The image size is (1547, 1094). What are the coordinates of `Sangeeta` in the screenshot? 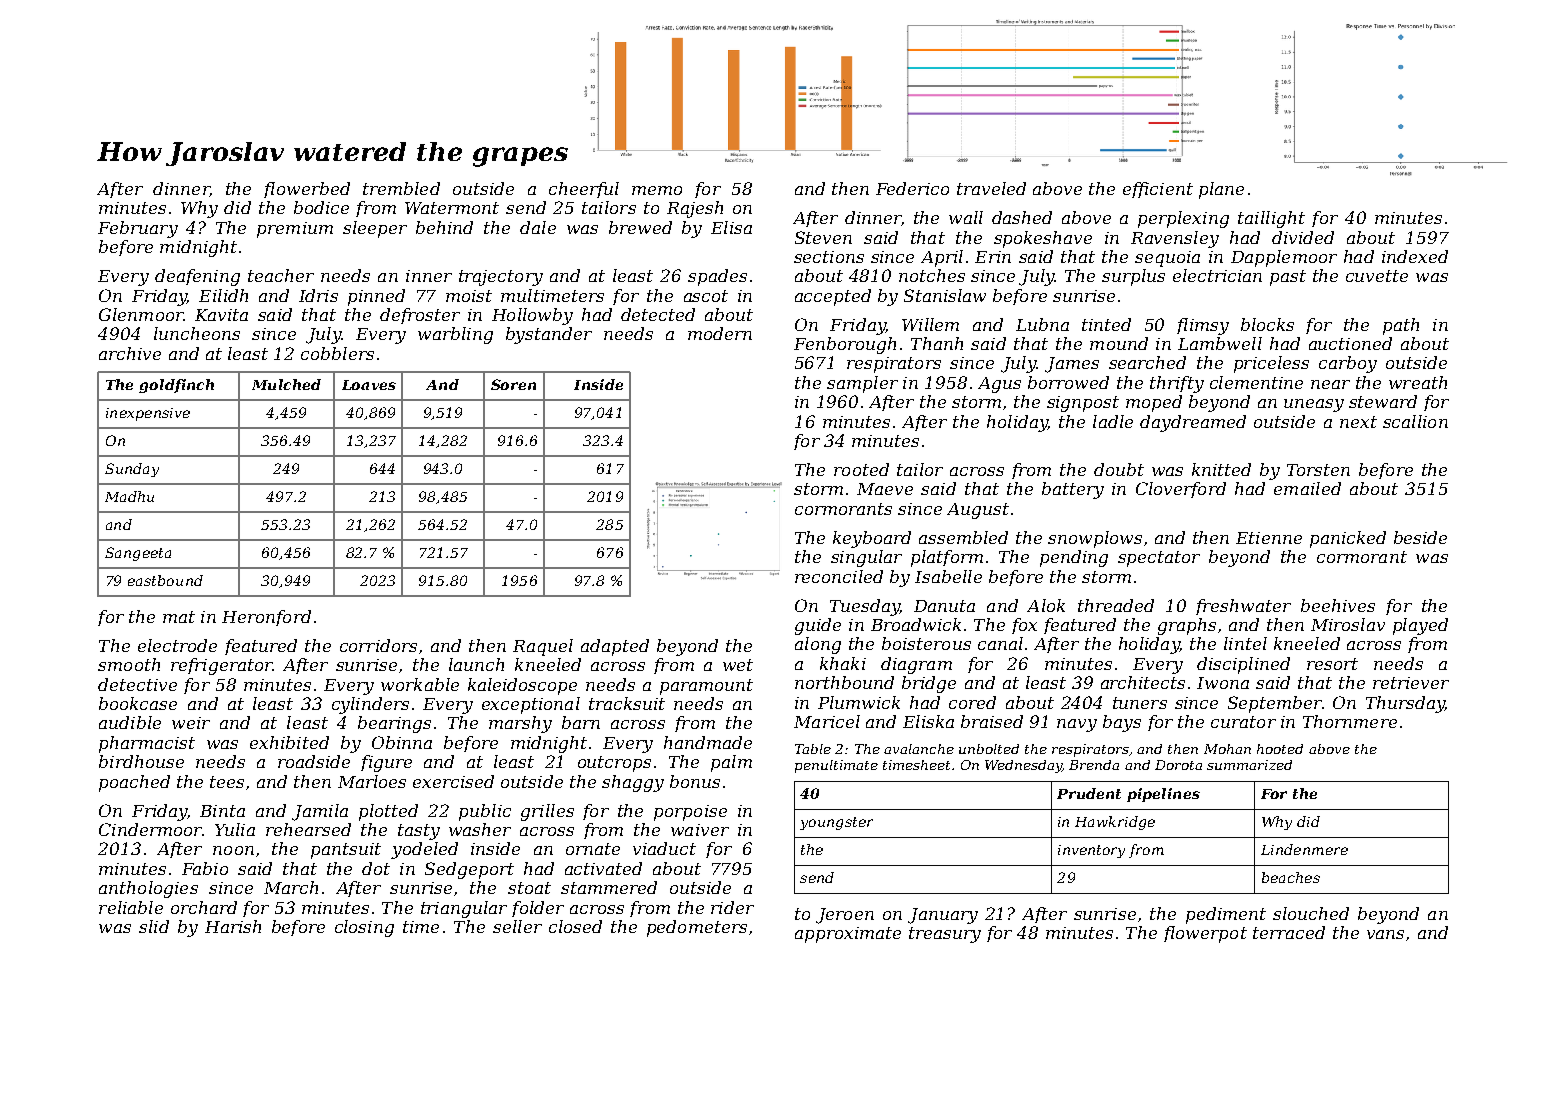 It's located at (138, 554).
